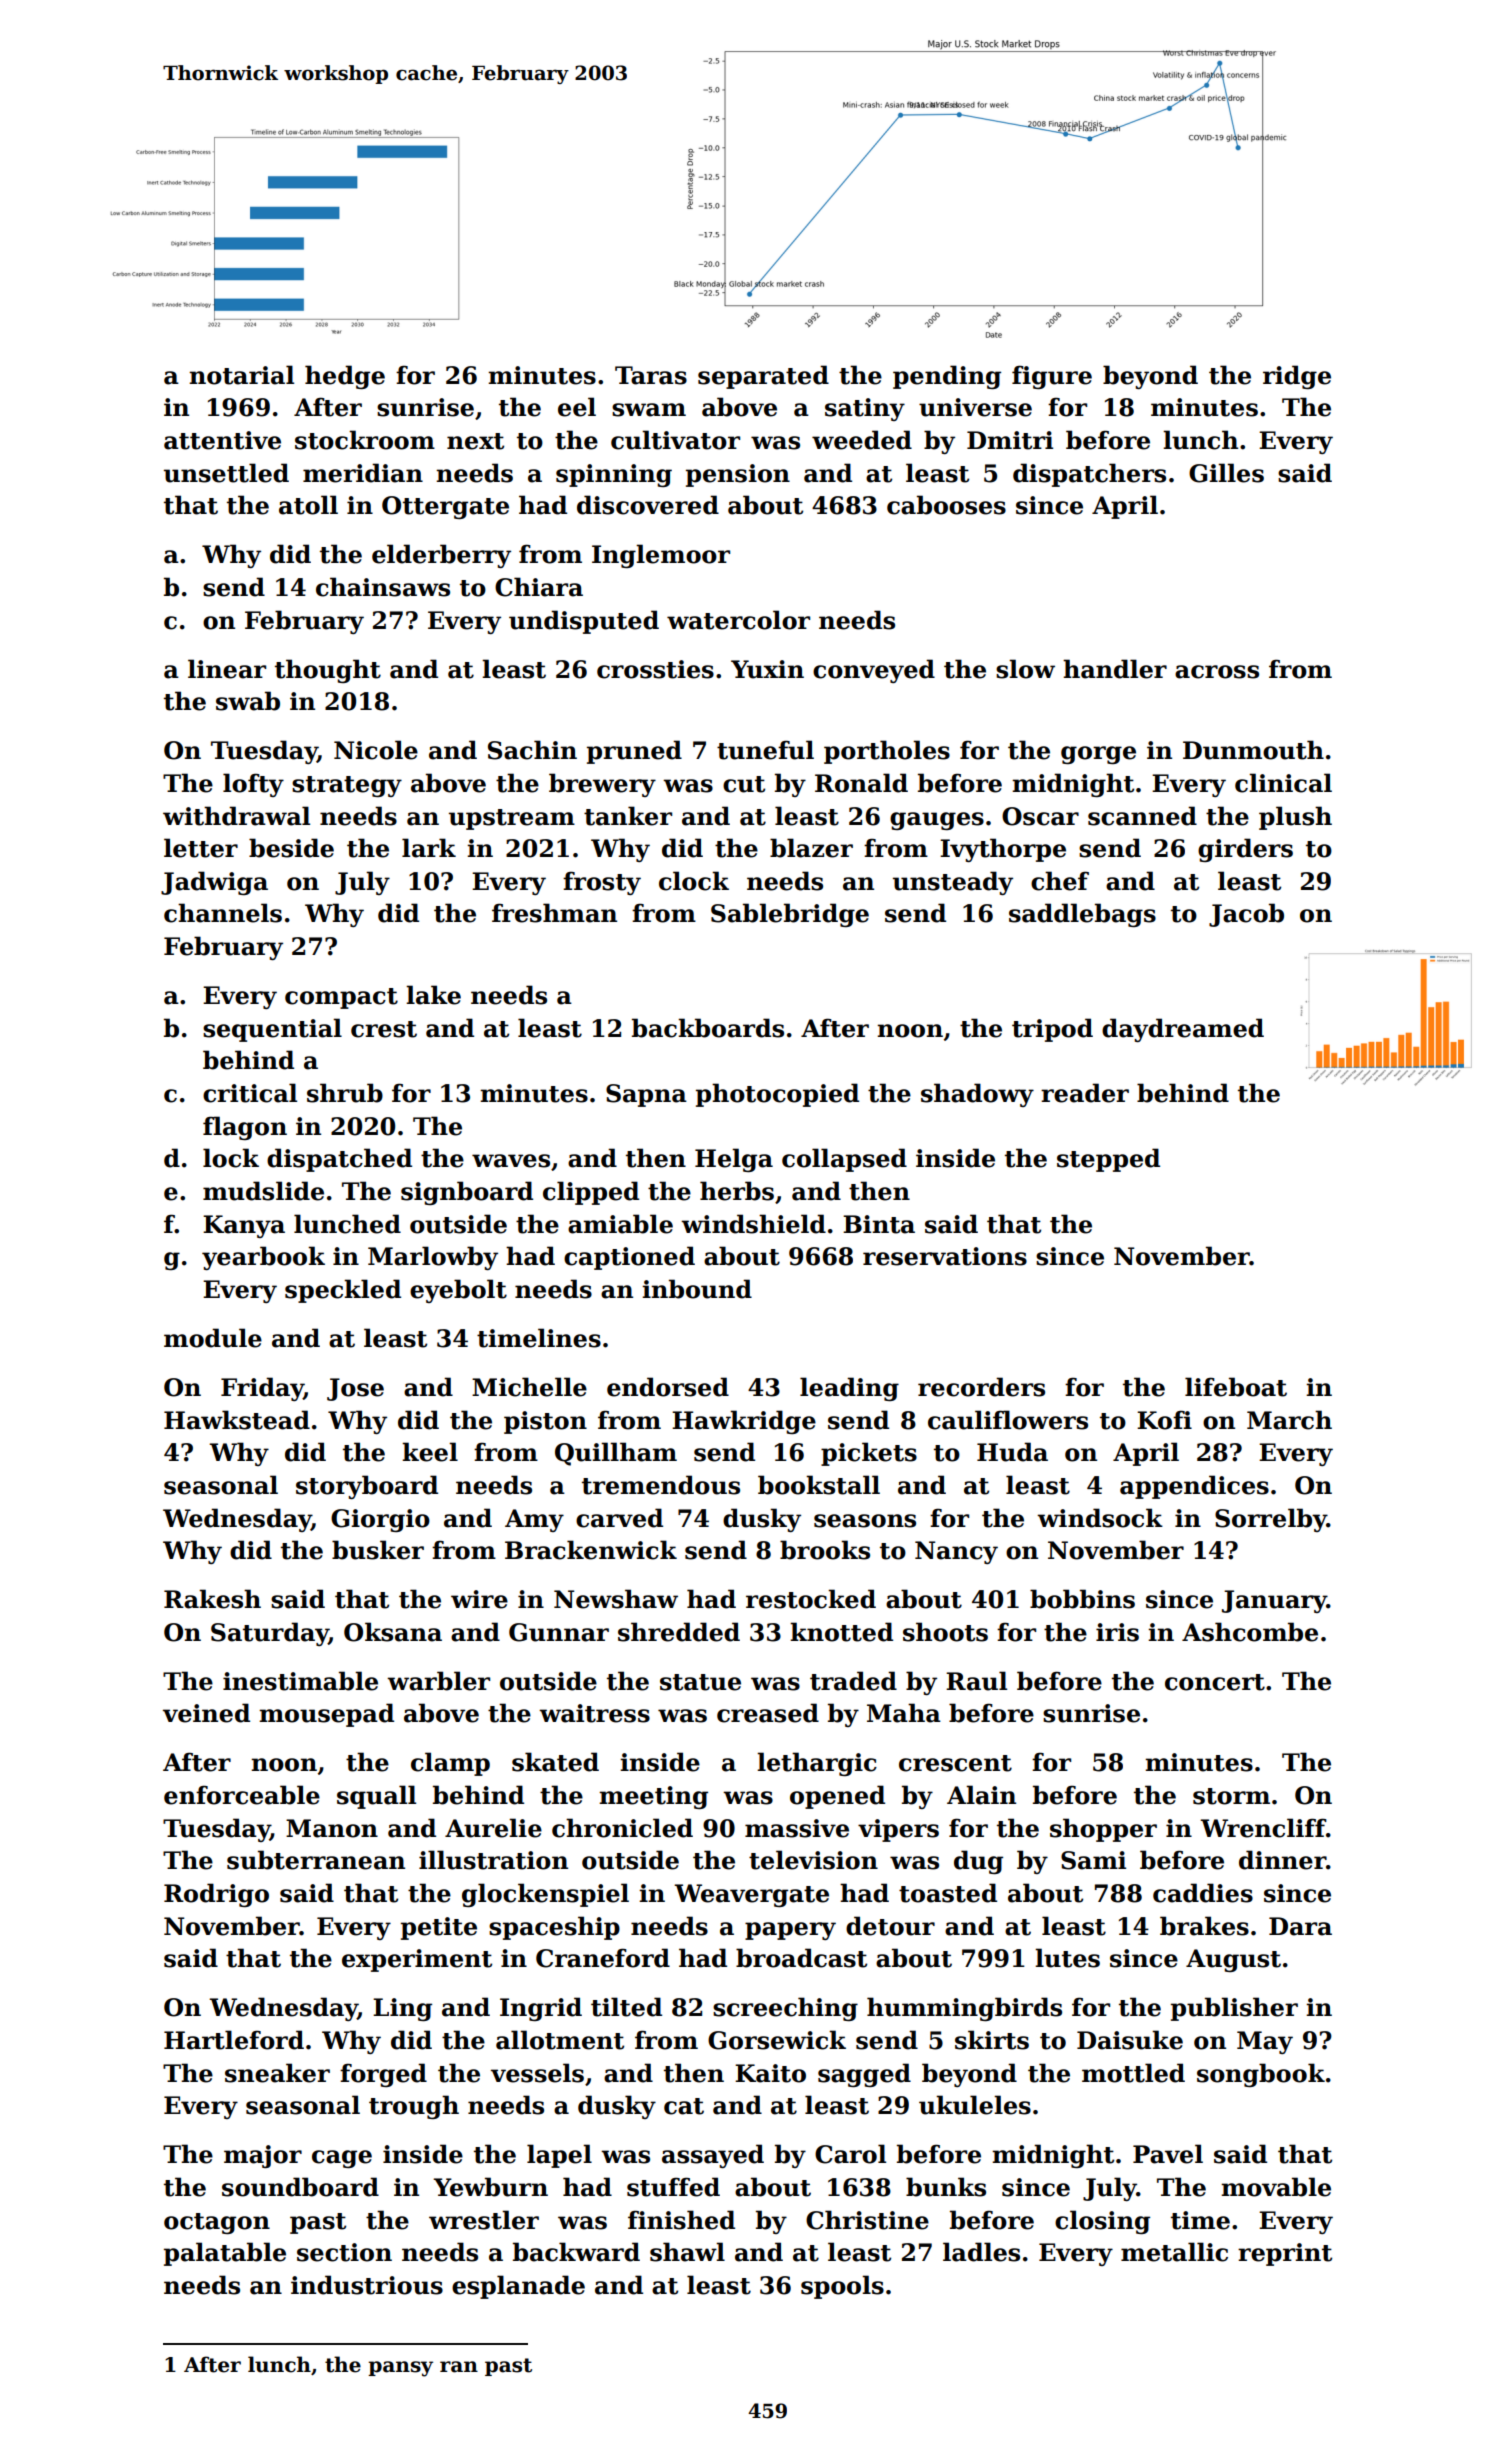 The width and height of the screenshot is (1496, 2464). I want to click on across, so click(1217, 672).
